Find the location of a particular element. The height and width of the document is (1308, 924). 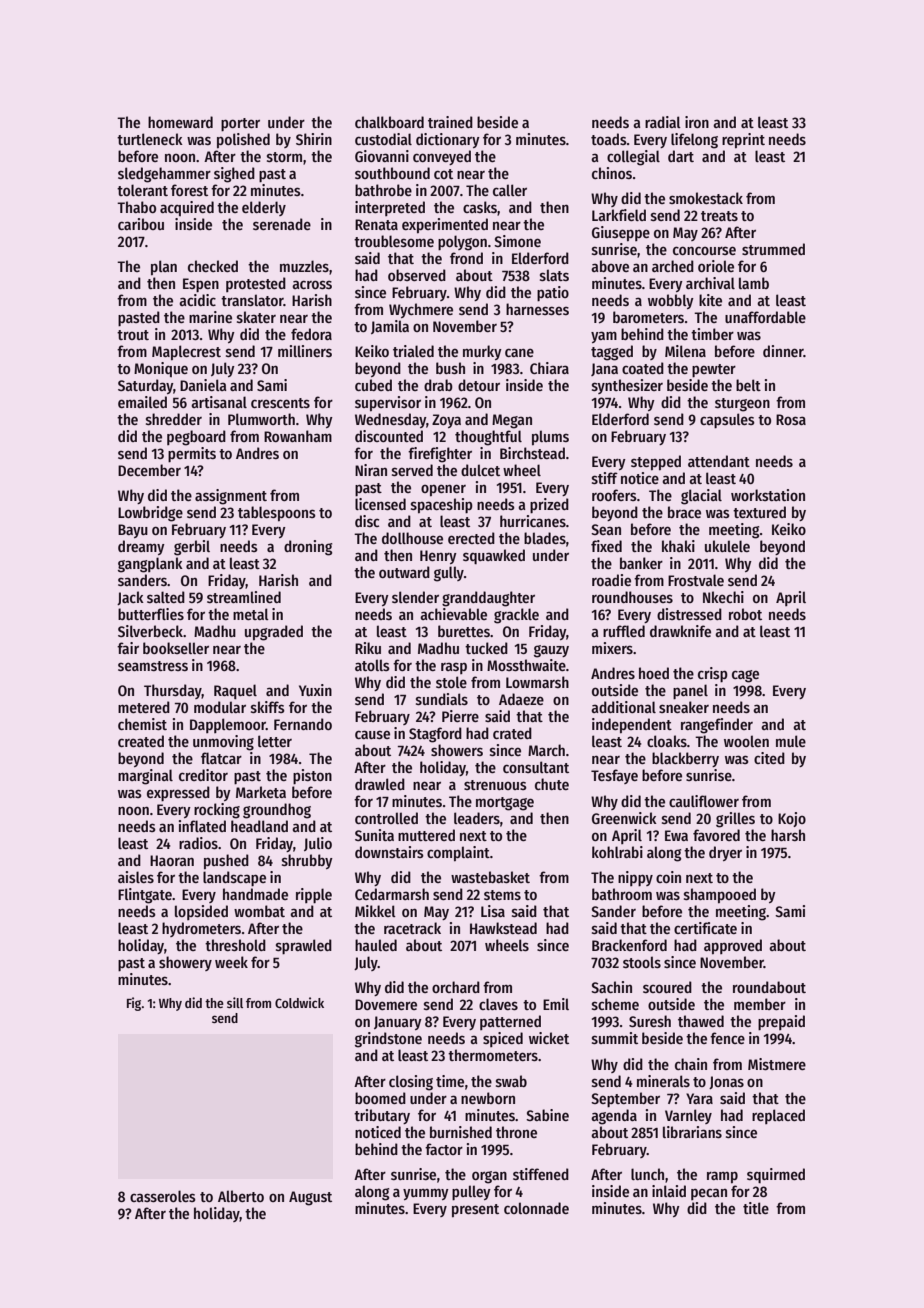

iron is located at coordinates (697, 122).
